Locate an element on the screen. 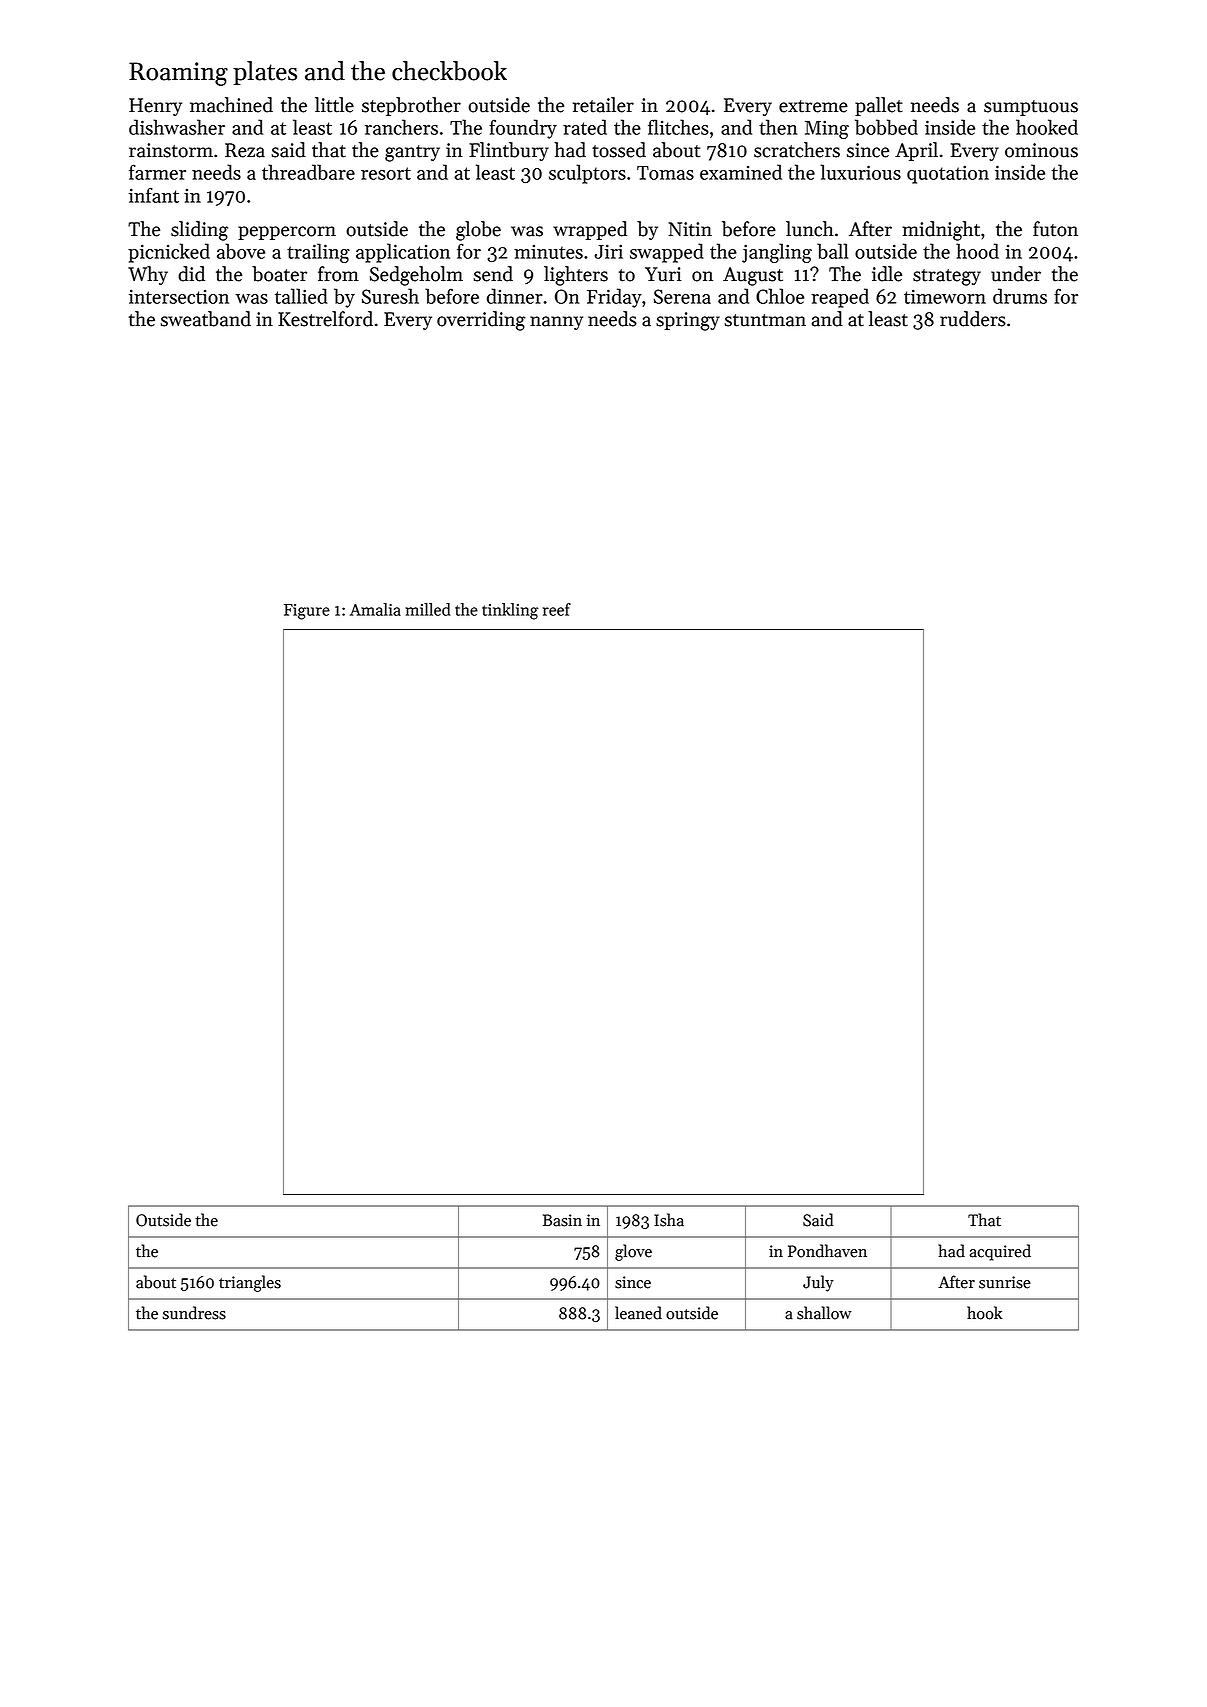  Figure is located at coordinates (307, 612).
